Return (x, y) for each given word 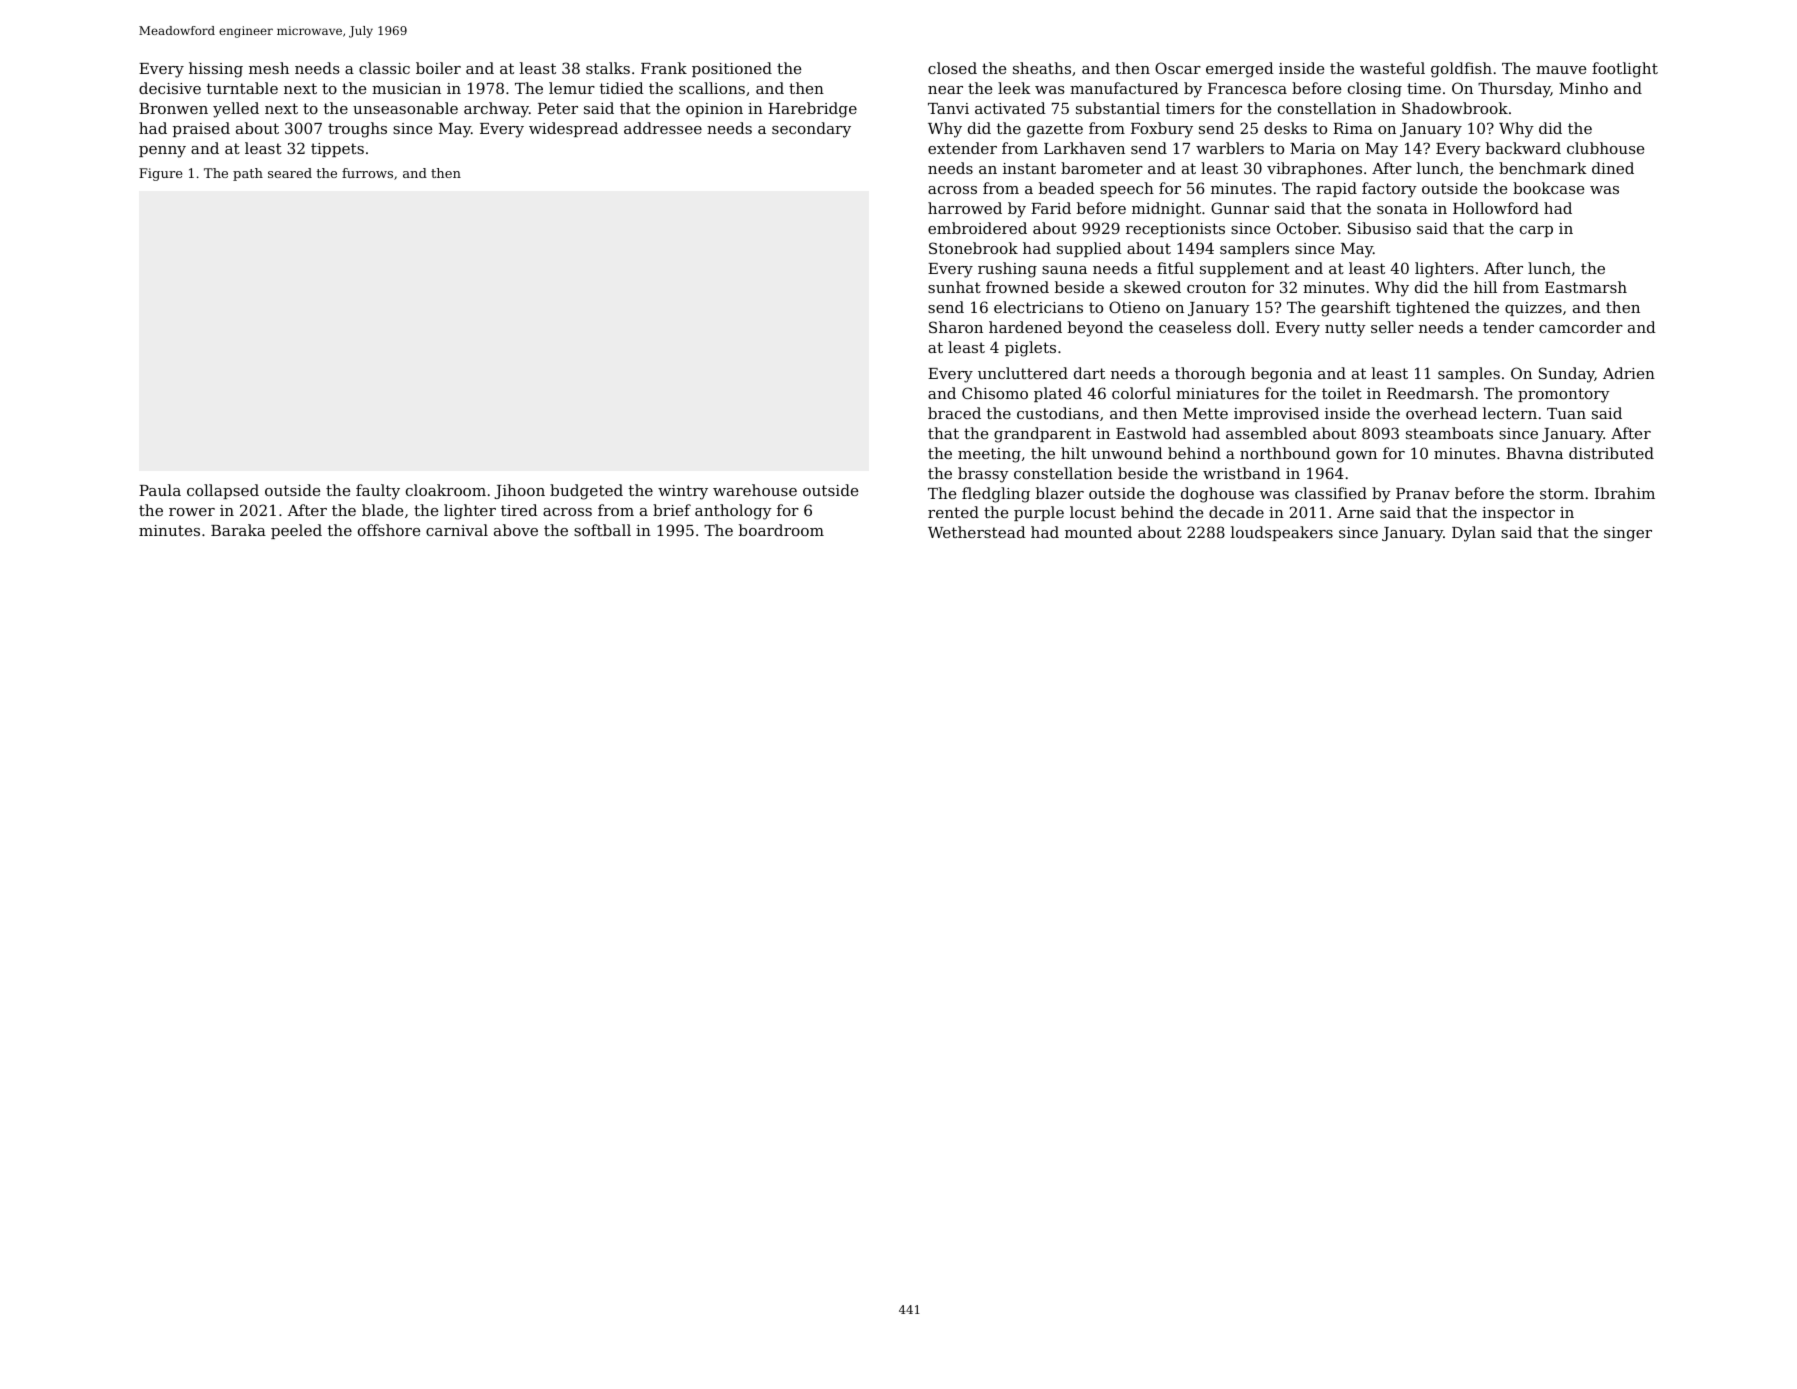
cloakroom (446, 490)
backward (1523, 148)
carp (1536, 231)
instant (1029, 168)
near (945, 90)
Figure (160, 174)
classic (384, 68)
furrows (367, 173)
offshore (389, 530)
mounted (1098, 532)
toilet (1342, 393)
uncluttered (1023, 373)
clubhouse (1605, 148)
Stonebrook (973, 248)
